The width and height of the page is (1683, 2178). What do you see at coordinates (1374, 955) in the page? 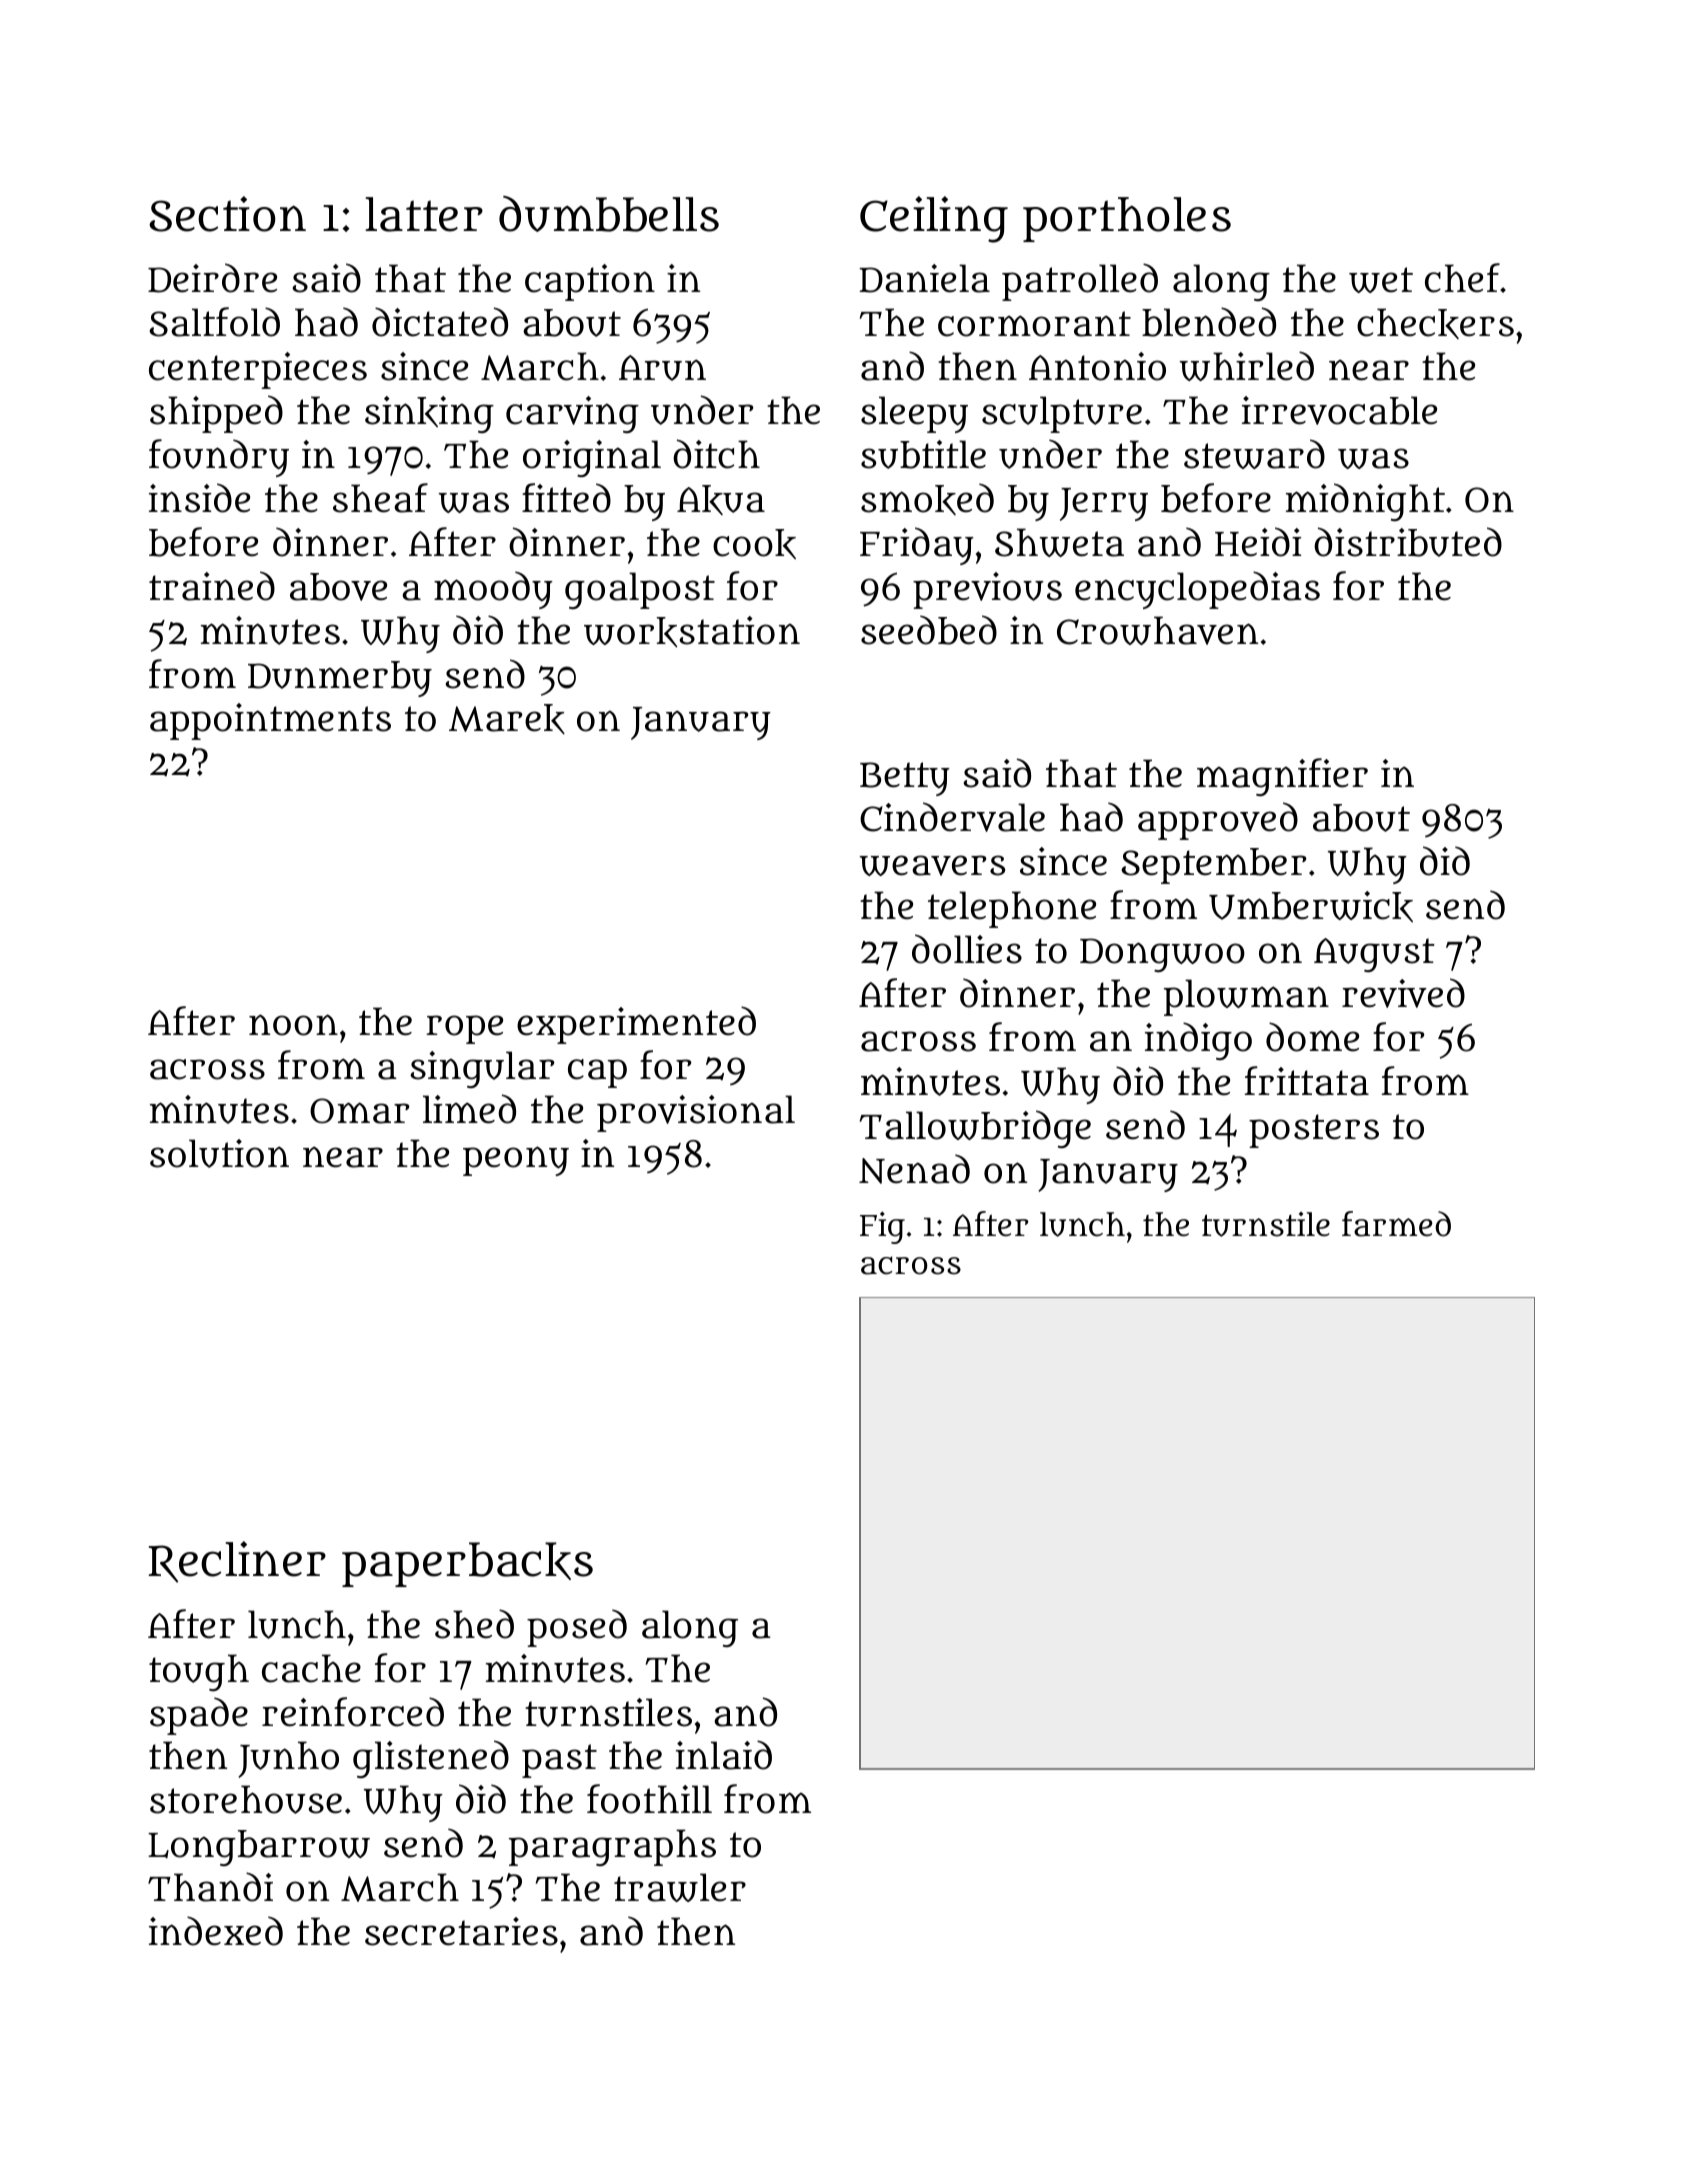
I see `August` at bounding box center [1374, 955].
